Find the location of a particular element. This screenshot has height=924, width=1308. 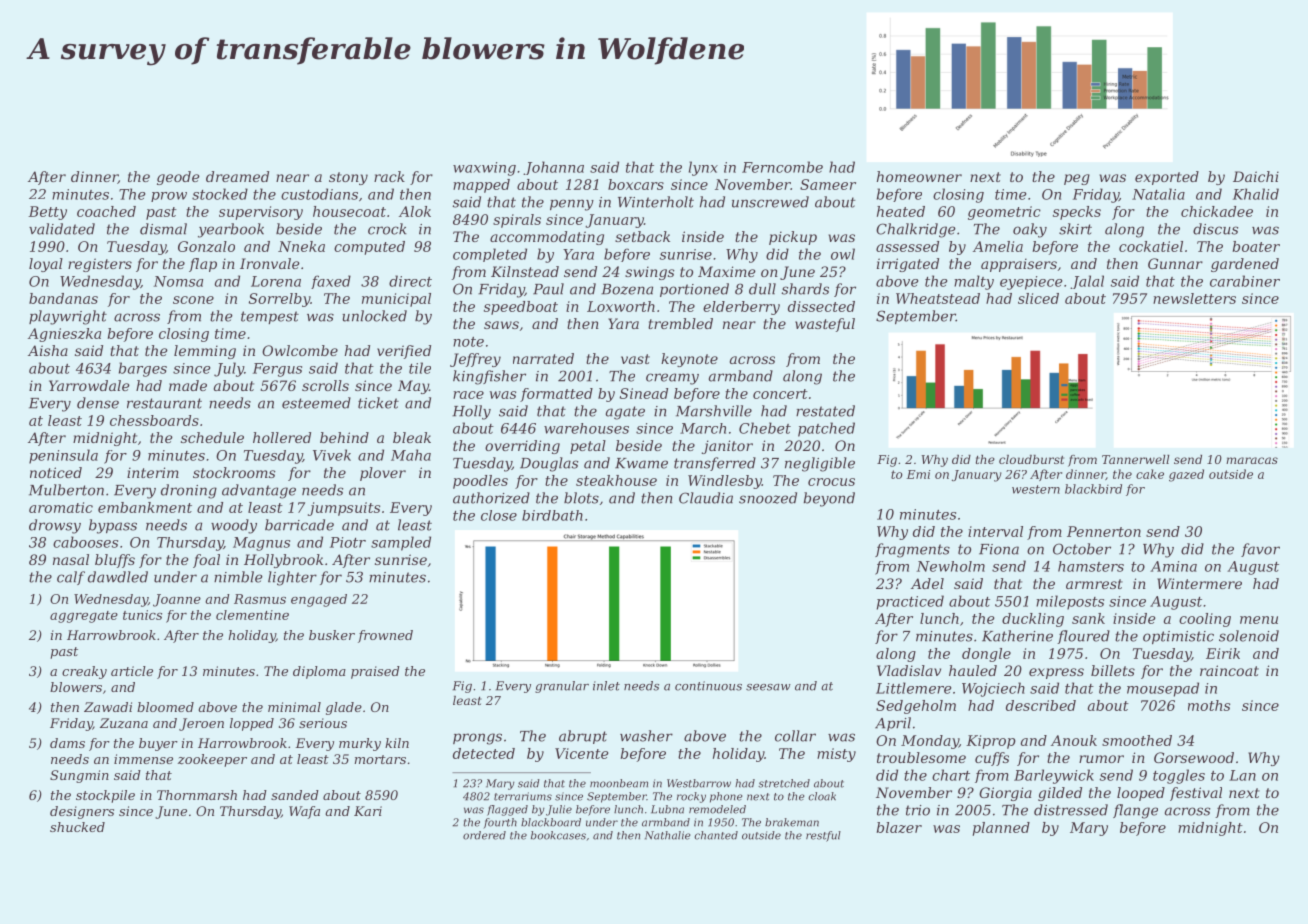

blazer is located at coordinates (899, 827).
